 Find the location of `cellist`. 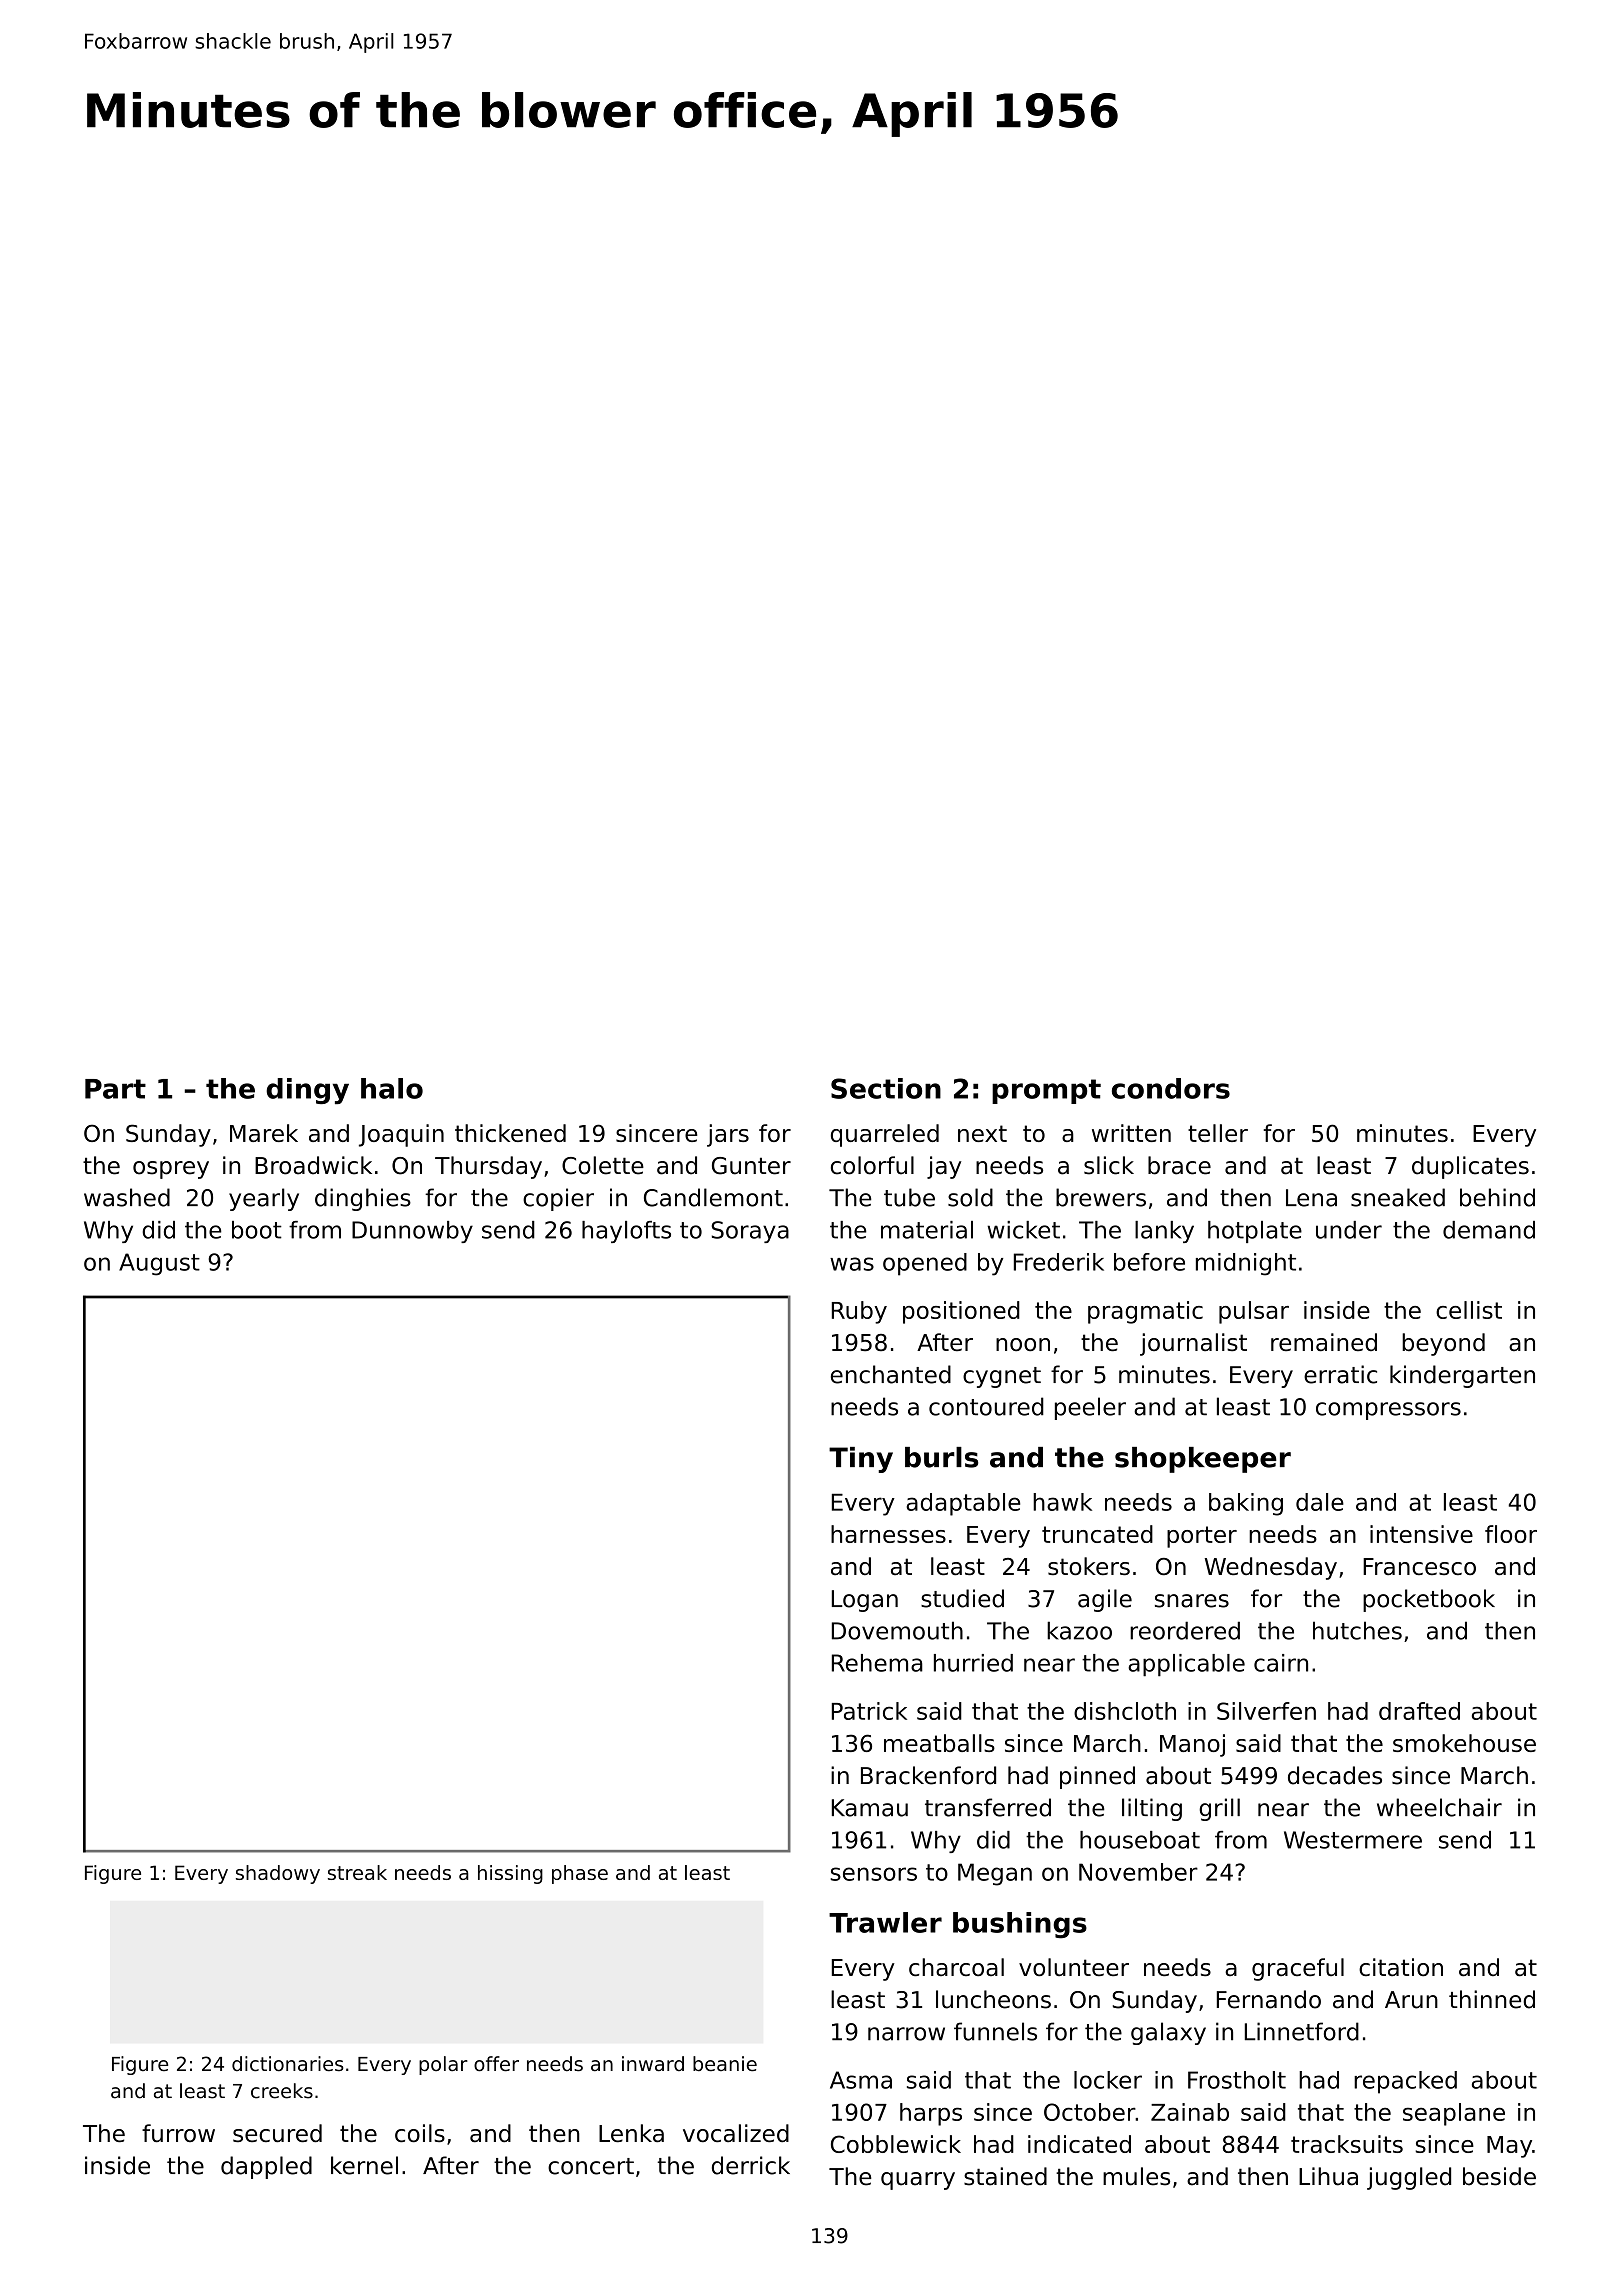

cellist is located at coordinates (1469, 1310).
